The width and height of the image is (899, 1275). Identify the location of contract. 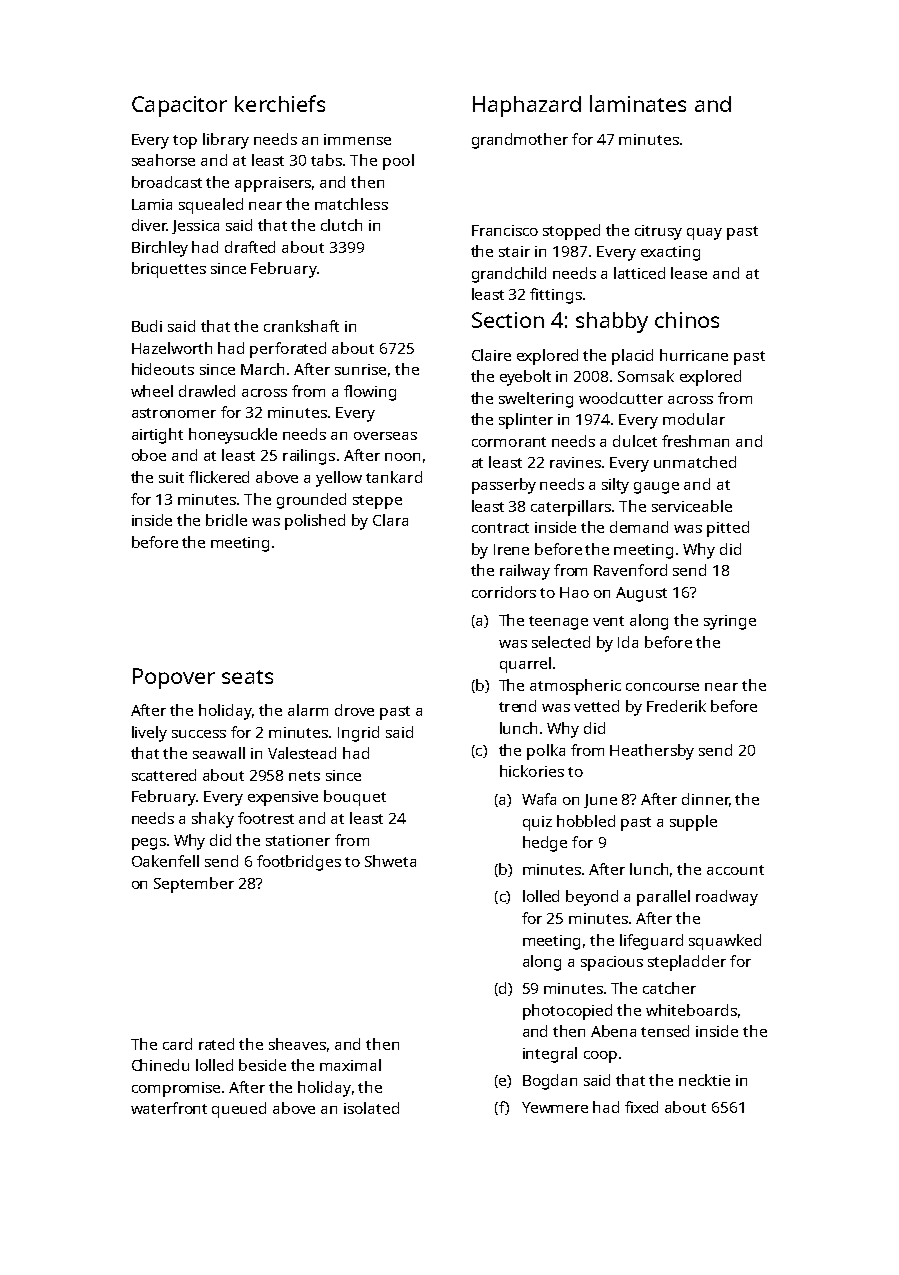
(500, 528).
